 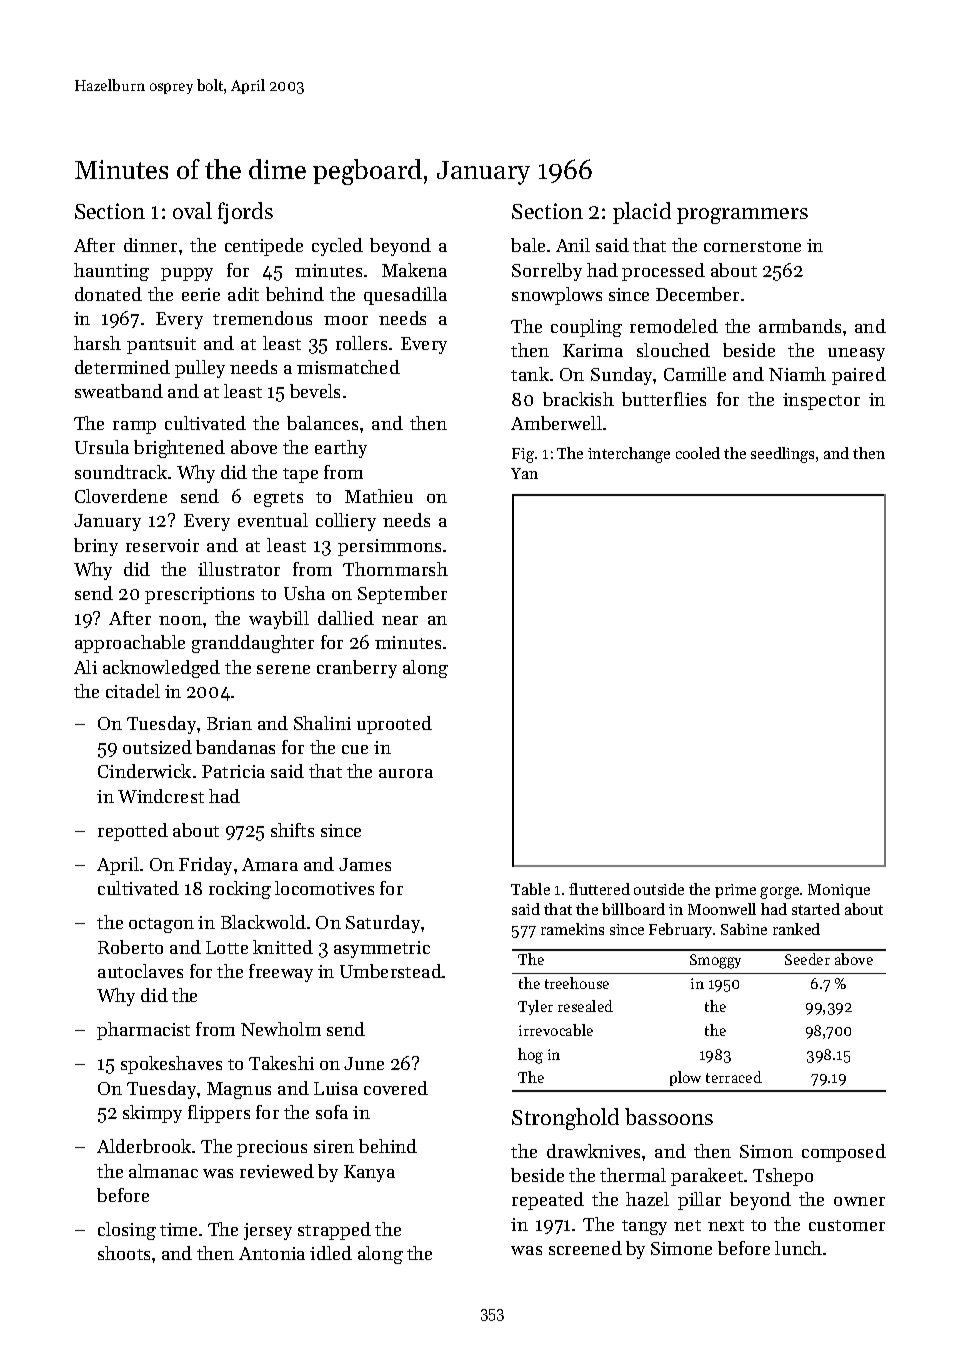 What do you see at coordinates (547, 272) in the document?
I see `Sorrelby` at bounding box center [547, 272].
